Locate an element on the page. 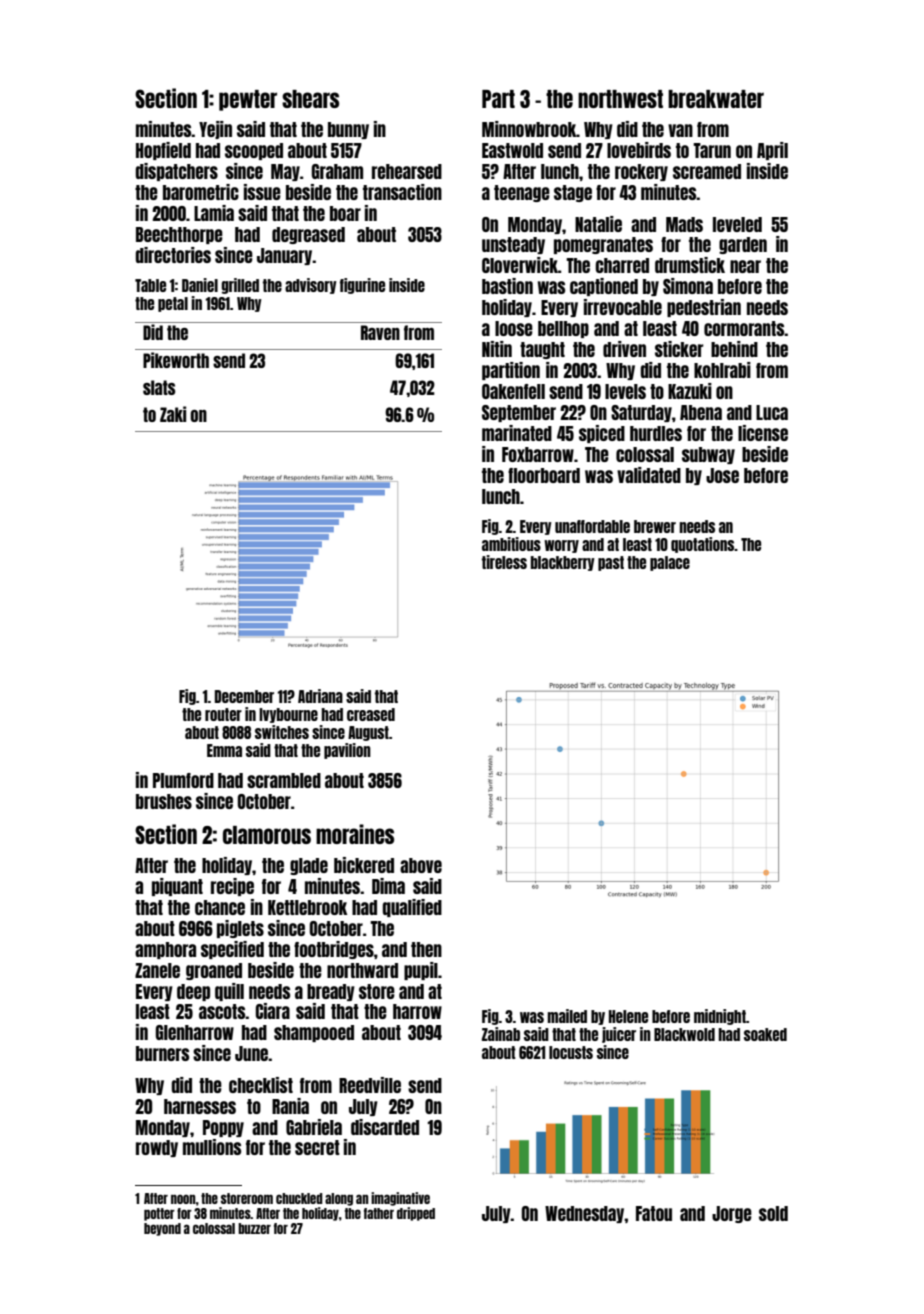 The height and width of the document is (1314, 924). Zainab is located at coordinates (501, 1034).
